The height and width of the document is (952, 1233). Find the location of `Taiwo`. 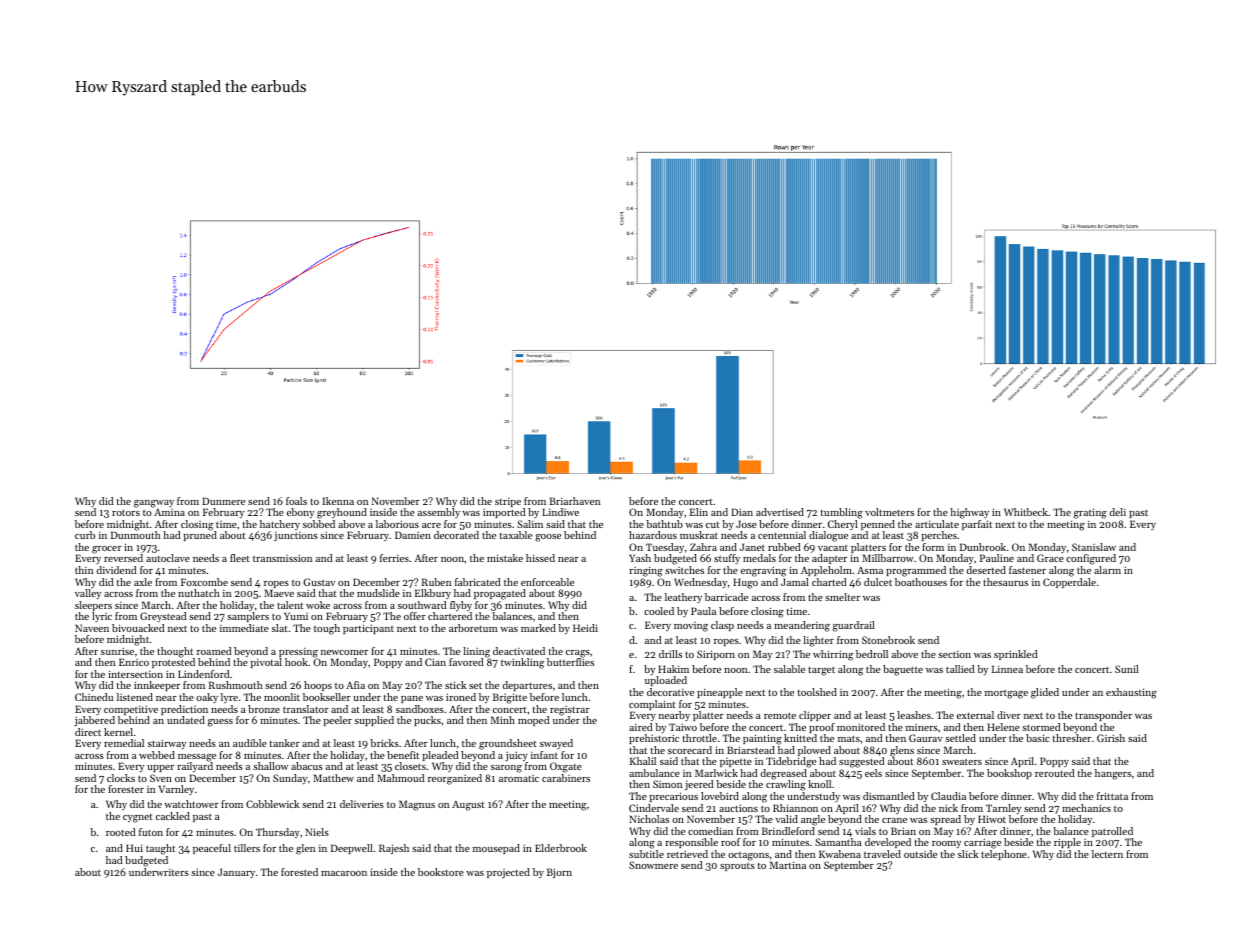

Taiwo is located at coordinates (683, 727).
